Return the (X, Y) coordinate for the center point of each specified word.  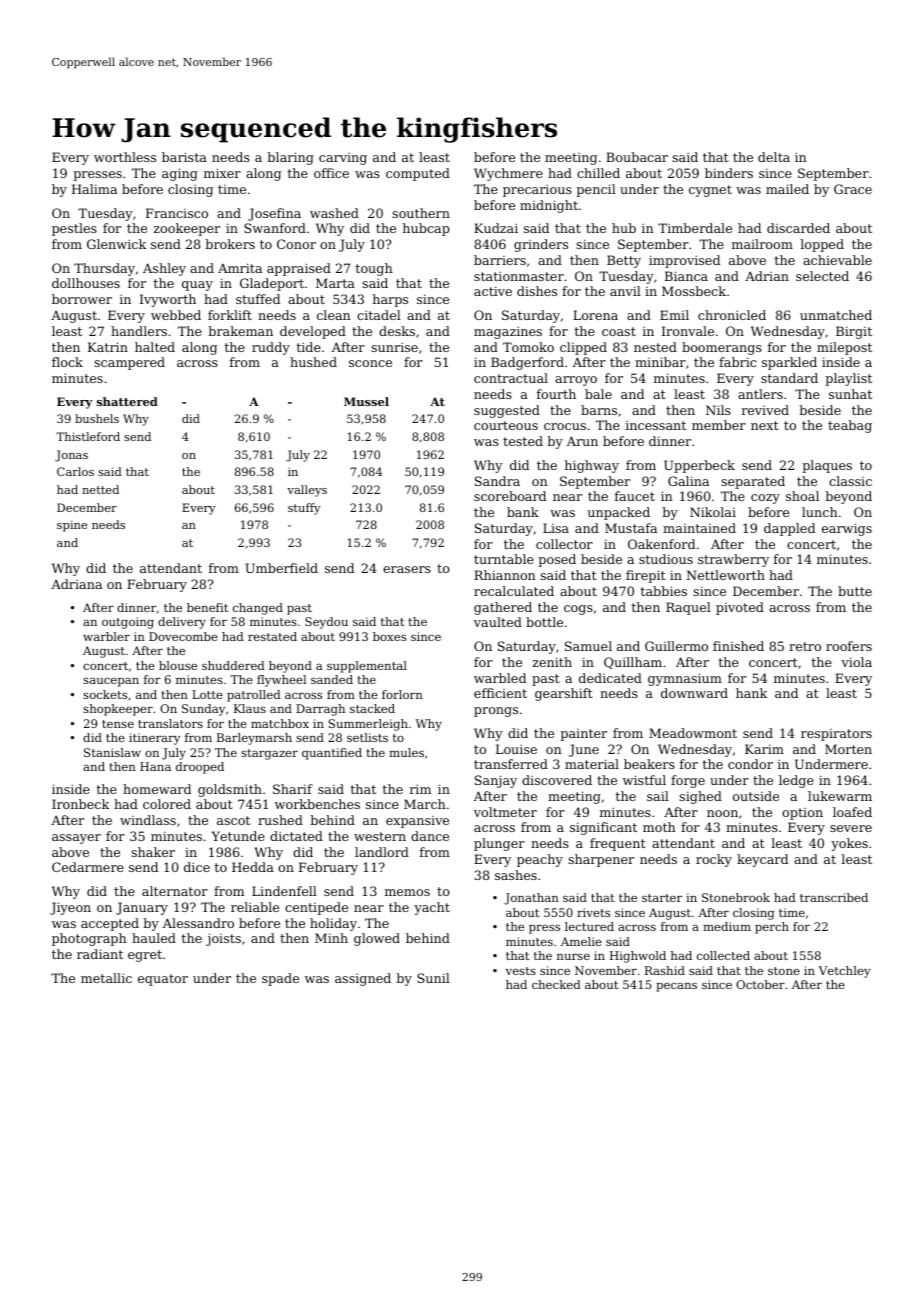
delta (774, 157)
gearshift (564, 694)
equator (163, 980)
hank (751, 693)
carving (343, 159)
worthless (125, 157)
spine (72, 526)
